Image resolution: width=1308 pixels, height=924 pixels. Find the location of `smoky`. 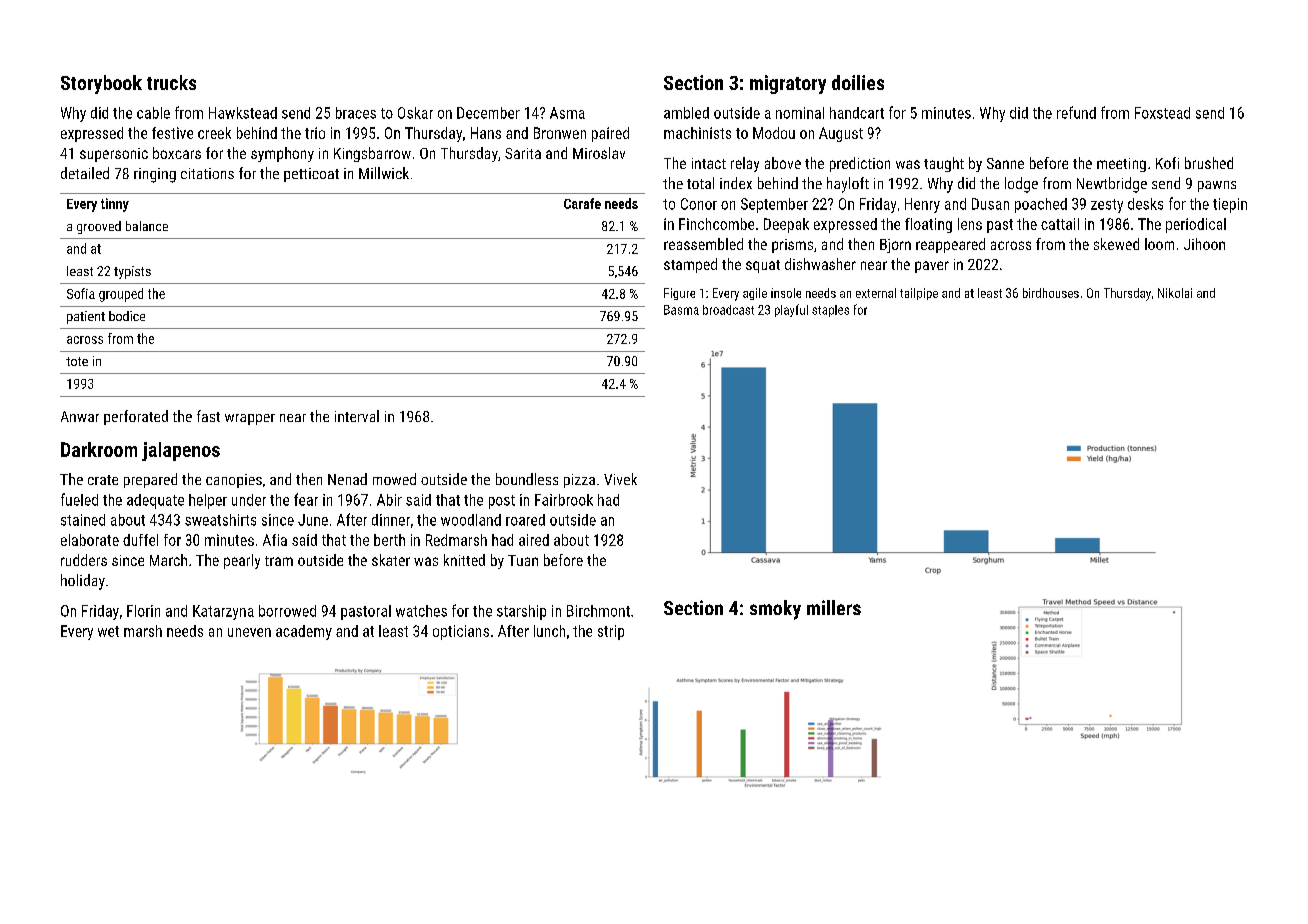

smoky is located at coordinates (775, 610).
